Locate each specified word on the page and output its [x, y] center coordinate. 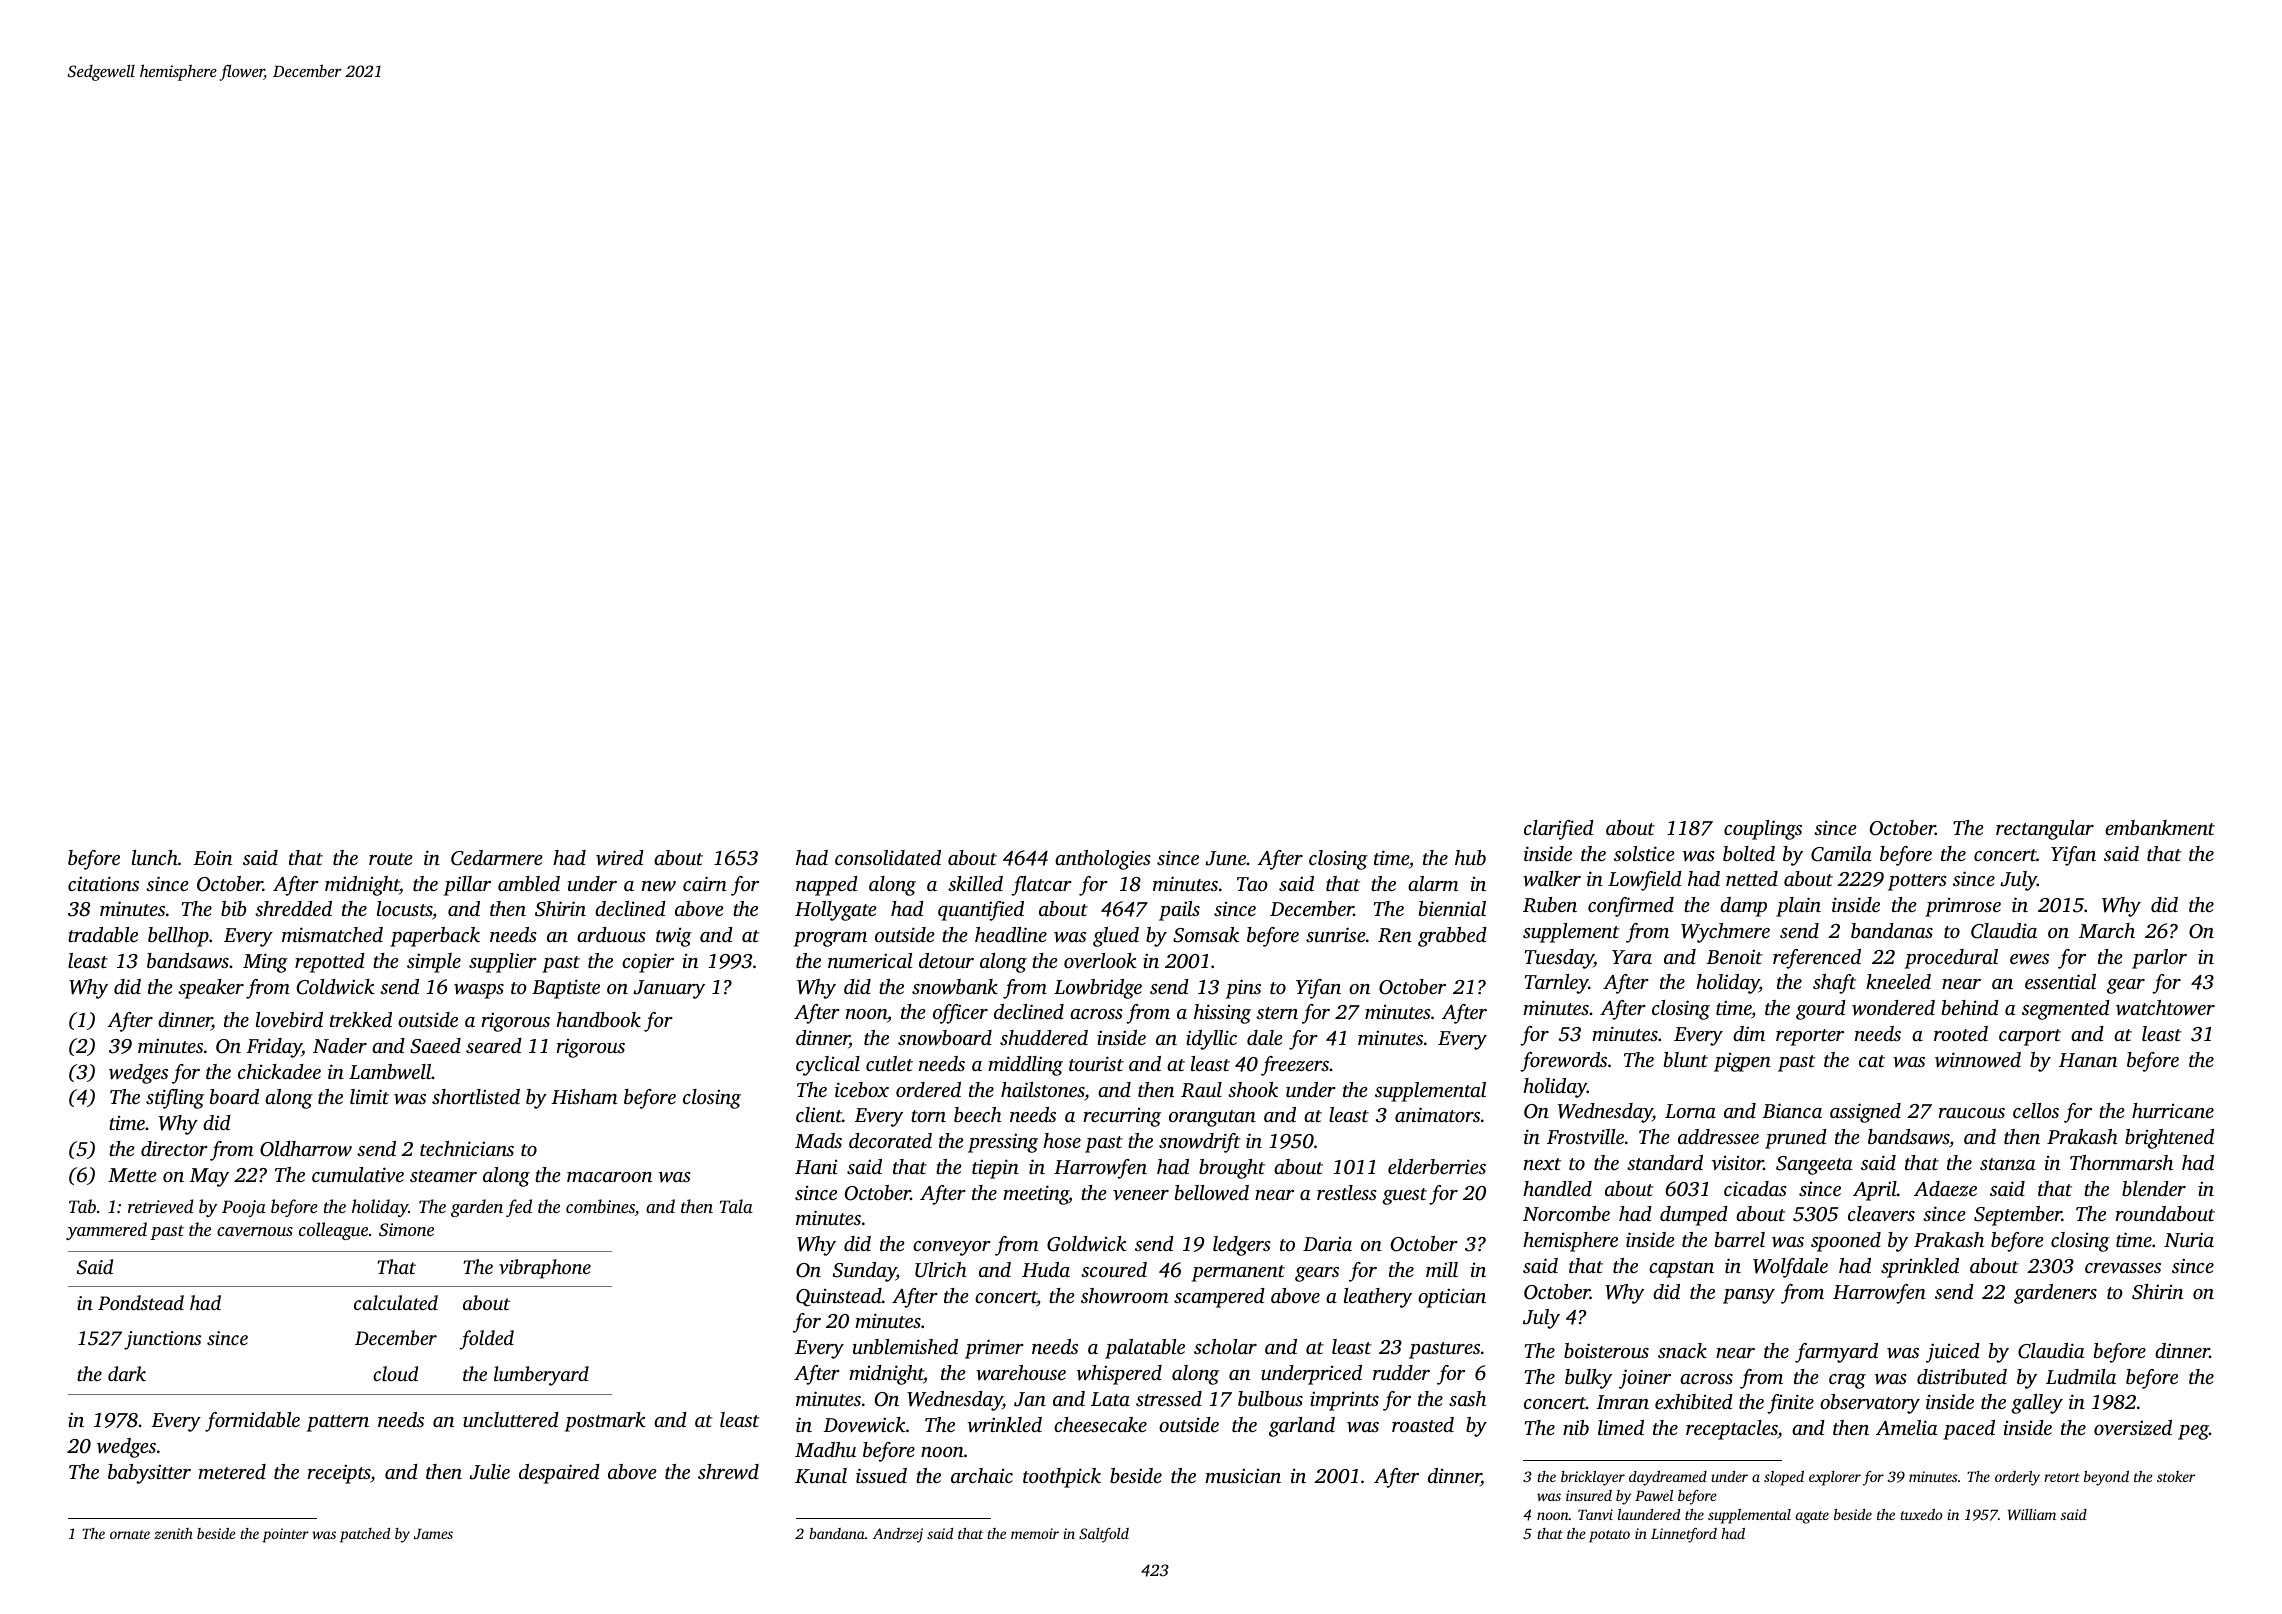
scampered [1219, 1298]
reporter [1810, 1037]
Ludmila [2081, 1376]
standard [1665, 1162]
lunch [155, 857]
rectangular [2045, 830]
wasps [479, 991]
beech [978, 1114]
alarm [1433, 883]
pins [1243, 989]
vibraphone [545, 1269]
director [174, 1148]
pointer [286, 1535]
